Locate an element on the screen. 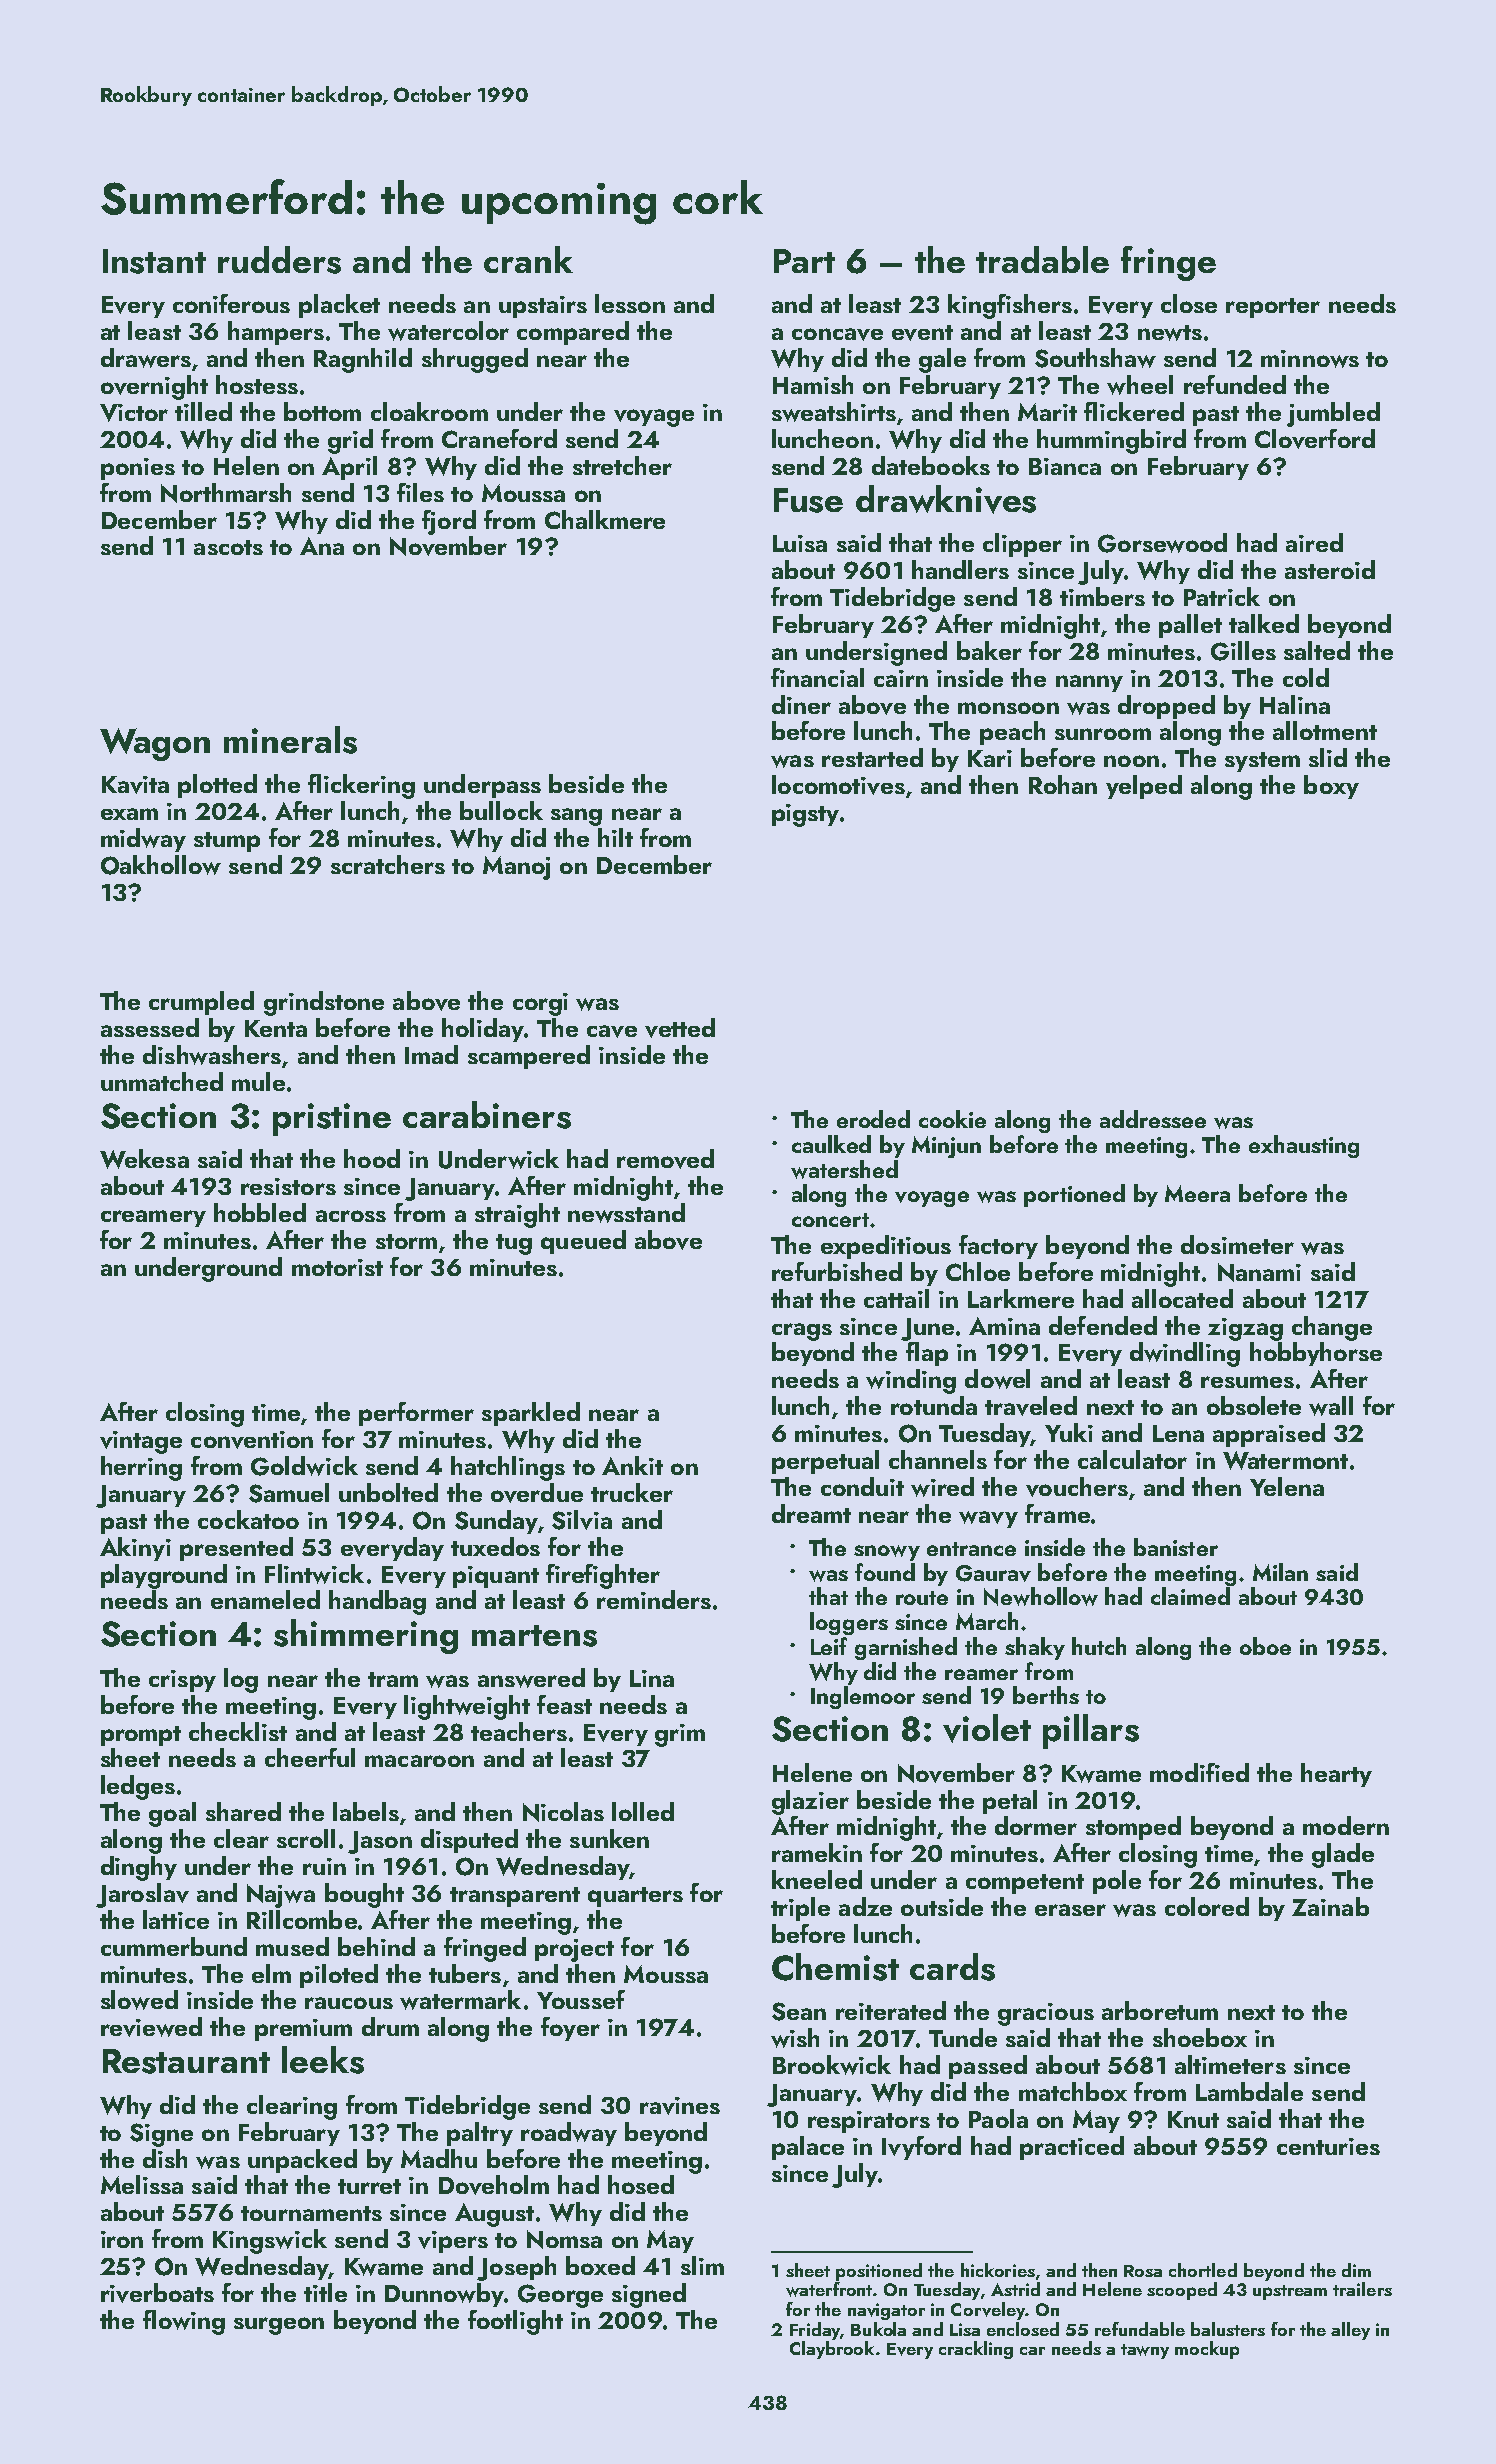  exhausting is located at coordinates (1304, 1146).
